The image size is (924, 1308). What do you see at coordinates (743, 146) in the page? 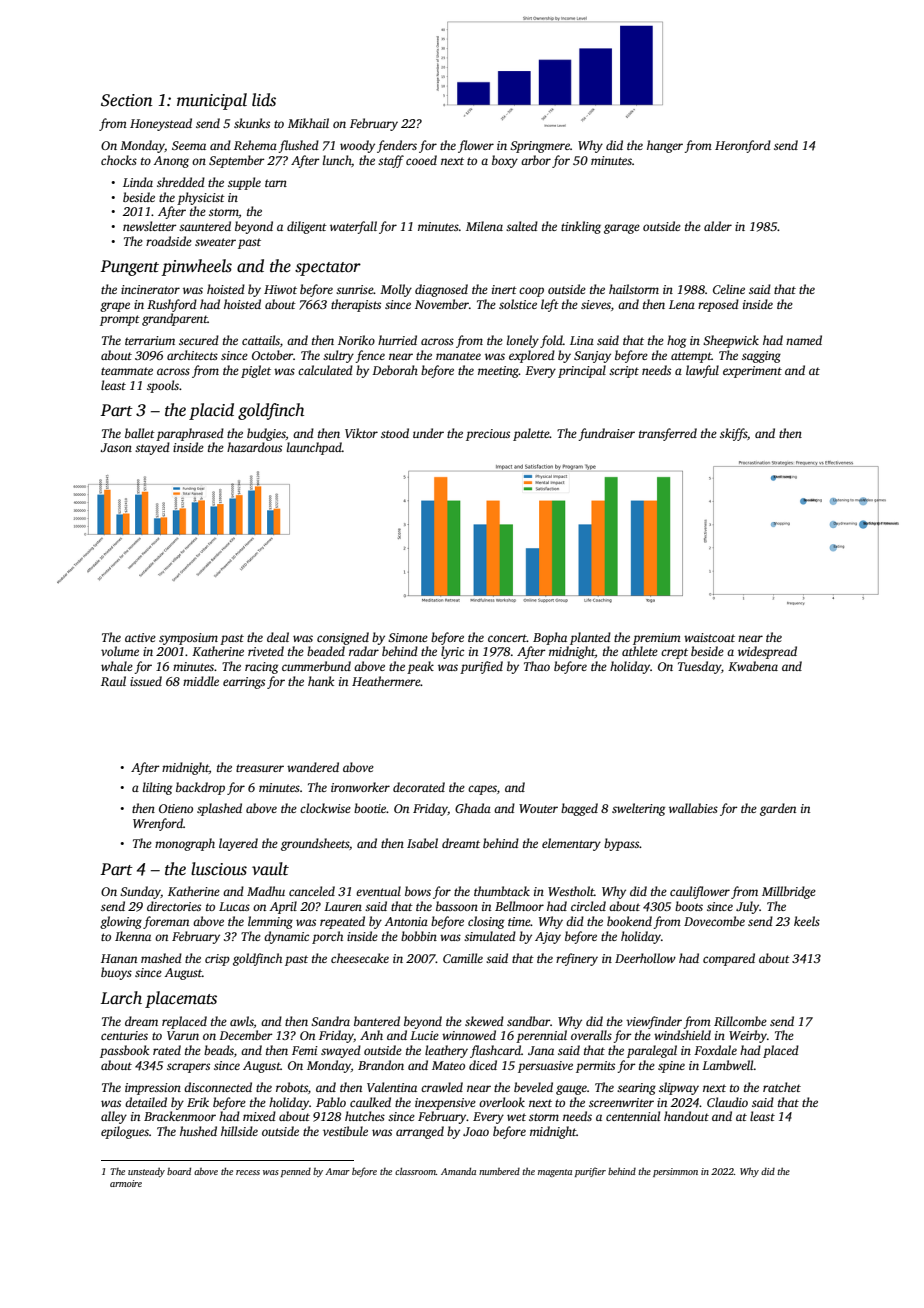
I see `Heronford` at bounding box center [743, 146].
